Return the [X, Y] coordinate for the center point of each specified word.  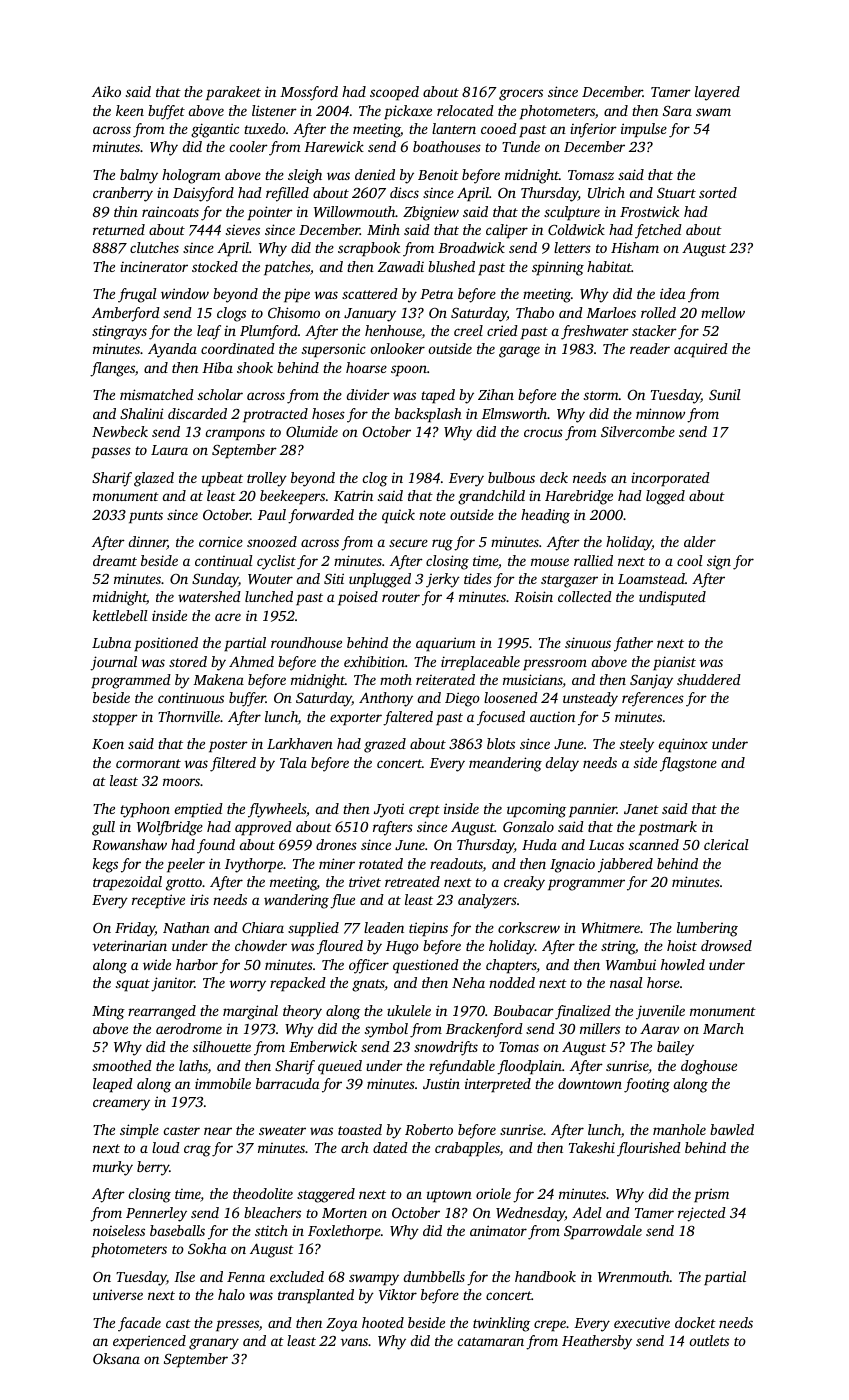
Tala [293, 762]
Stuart [676, 193]
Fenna [246, 1277]
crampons [235, 435]
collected [585, 596]
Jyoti [389, 810]
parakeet [233, 93]
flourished [649, 1149]
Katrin [353, 495]
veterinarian [130, 945]
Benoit [438, 174]
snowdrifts [446, 1048]
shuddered [709, 679]
